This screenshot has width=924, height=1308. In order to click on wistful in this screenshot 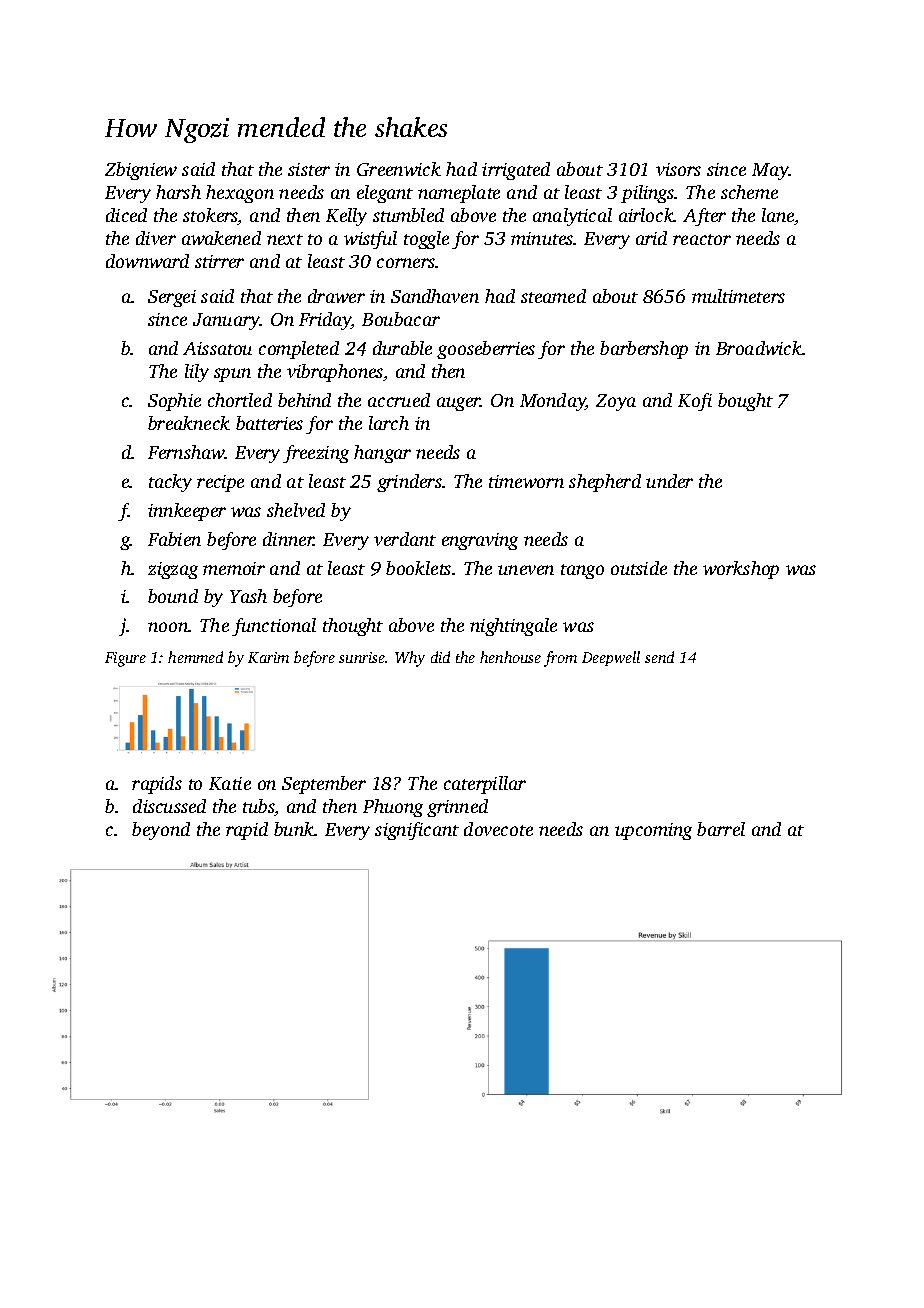, I will do `click(370, 240)`.
